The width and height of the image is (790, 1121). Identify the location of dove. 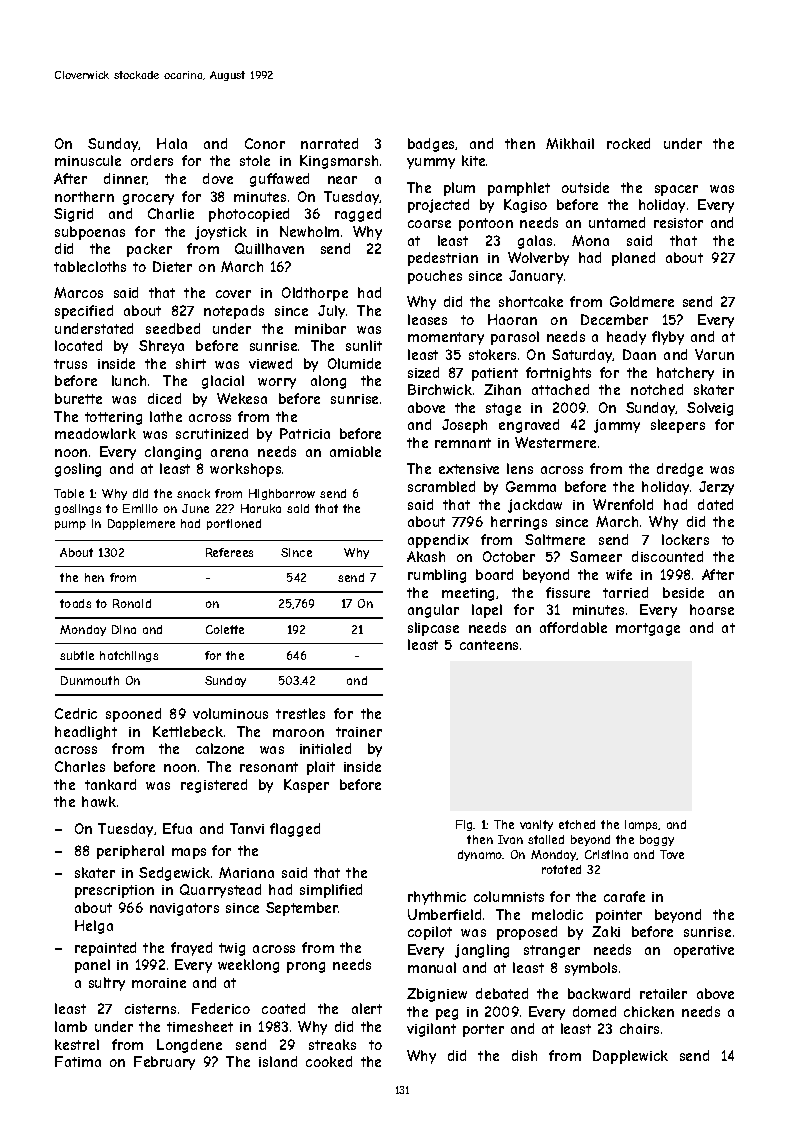
(218, 178).
